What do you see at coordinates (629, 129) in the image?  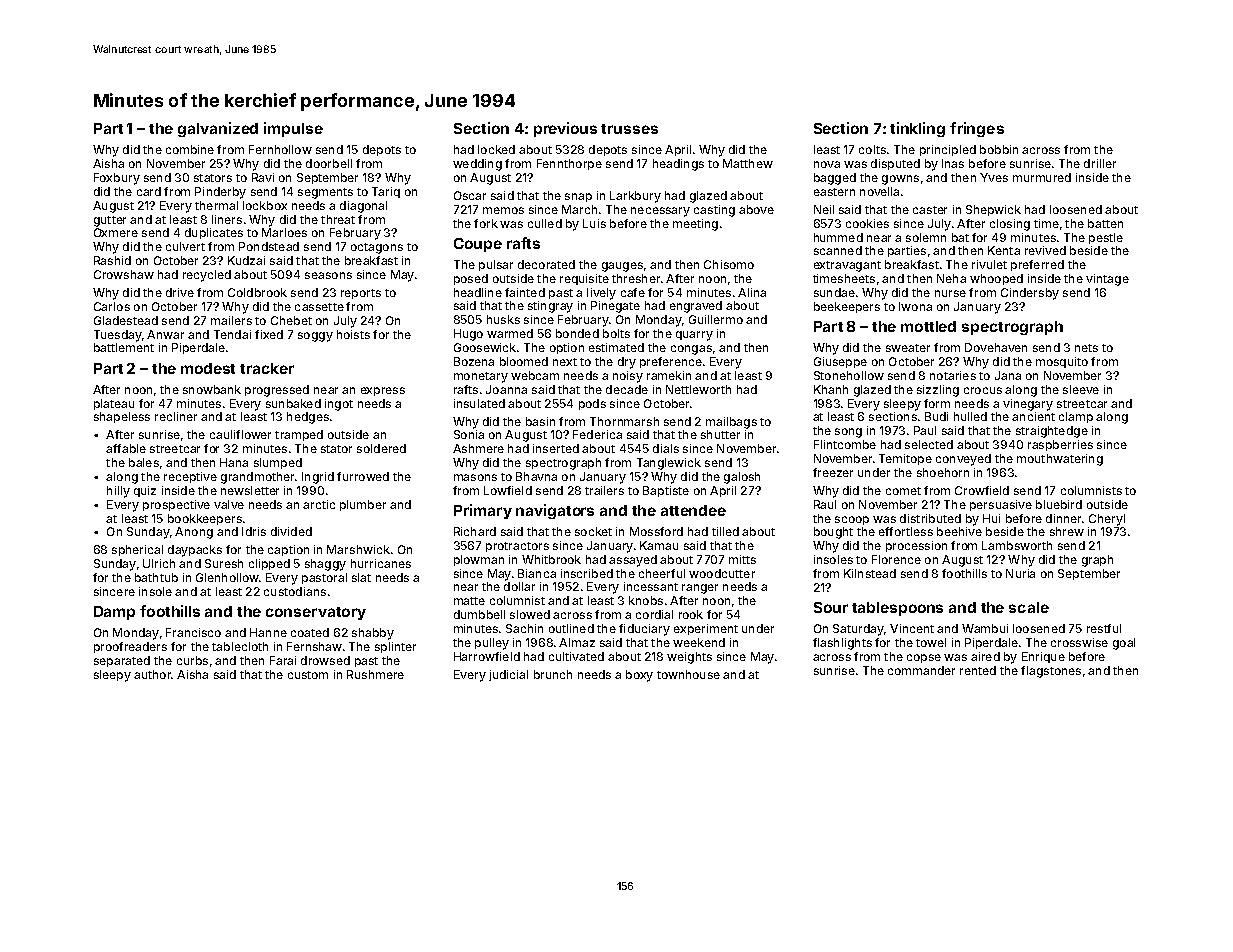 I see `trusses` at bounding box center [629, 129].
